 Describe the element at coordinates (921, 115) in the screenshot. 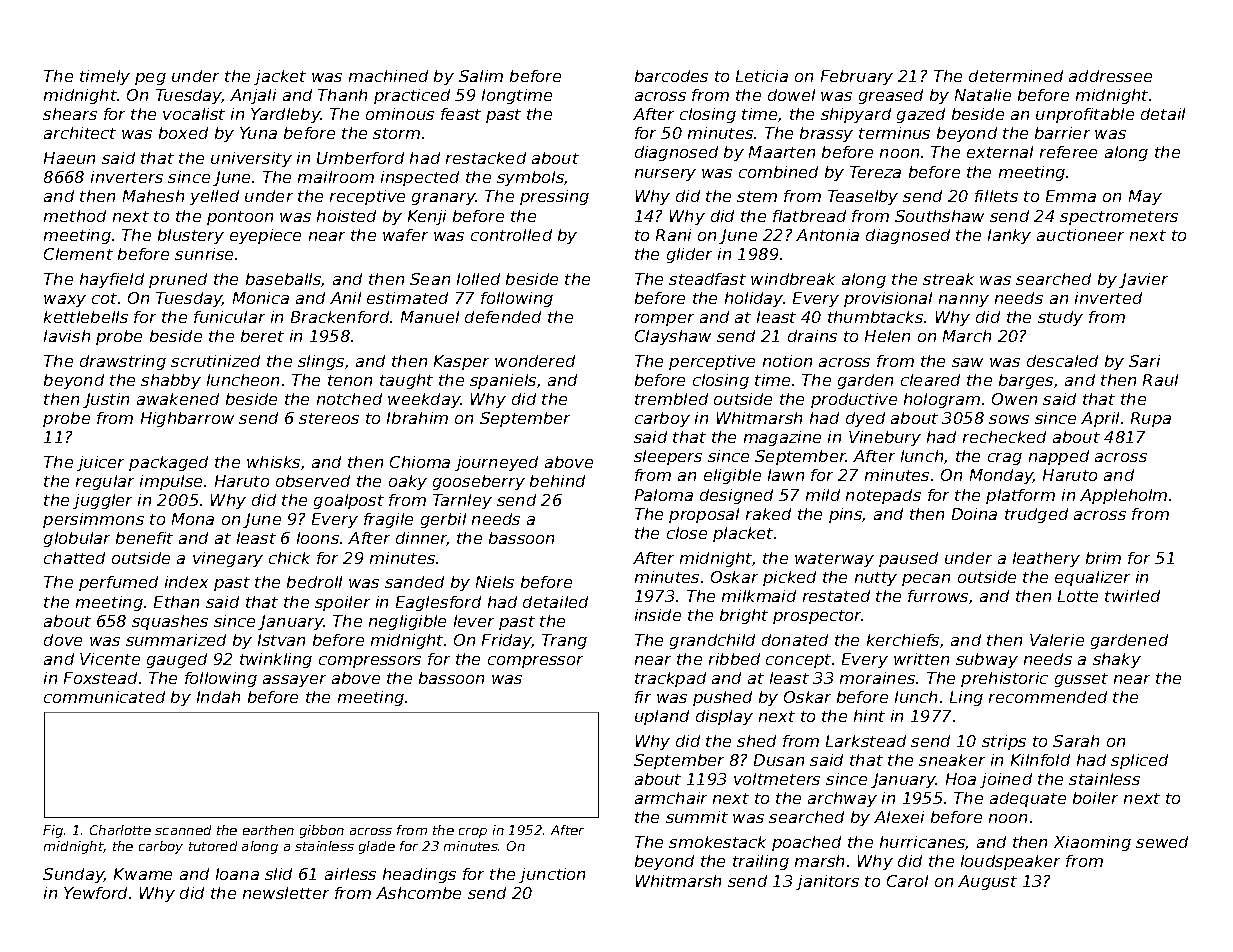

I see `gazed` at that location.
